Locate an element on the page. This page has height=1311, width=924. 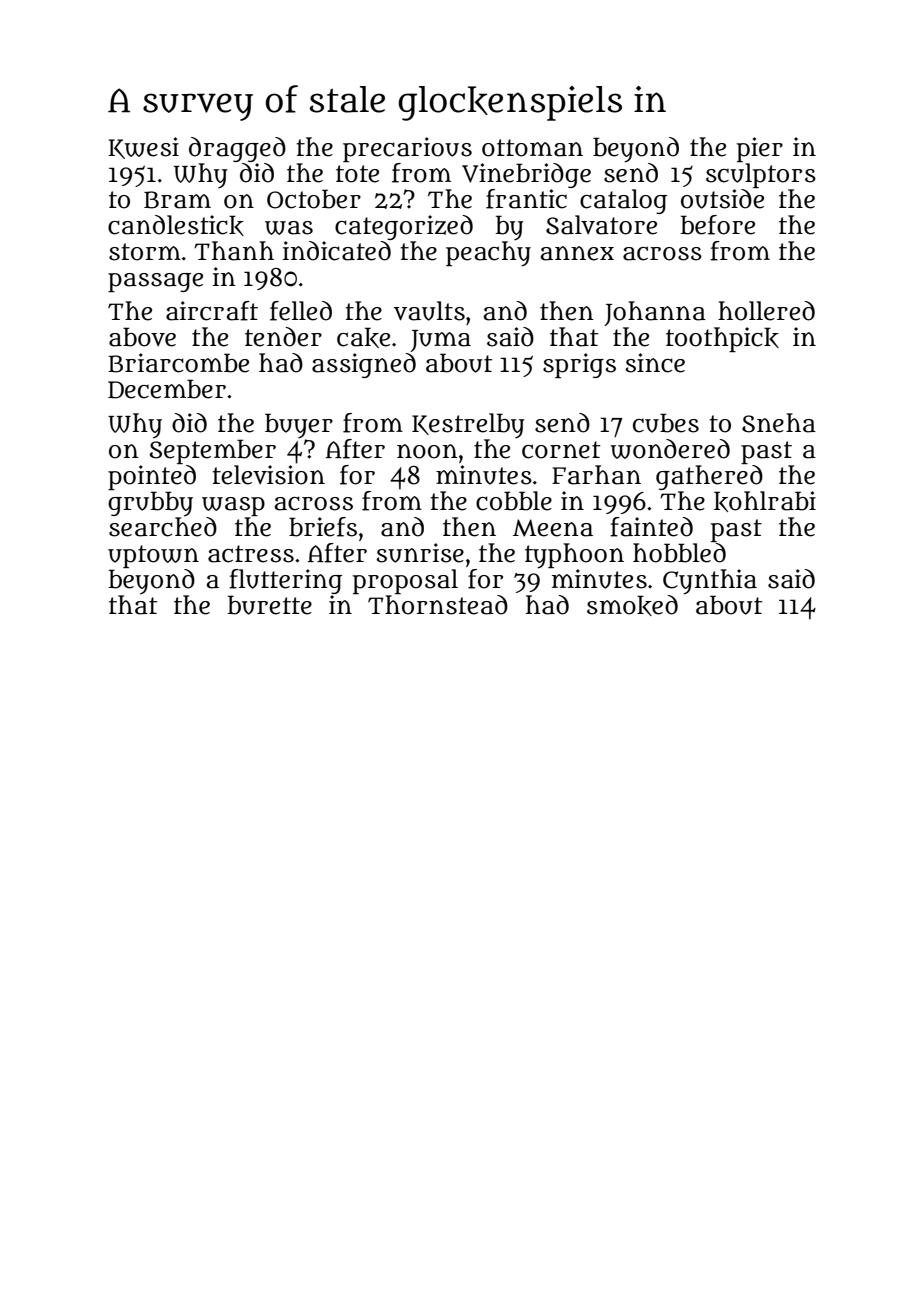
candlestick is located at coordinates (176, 225).
